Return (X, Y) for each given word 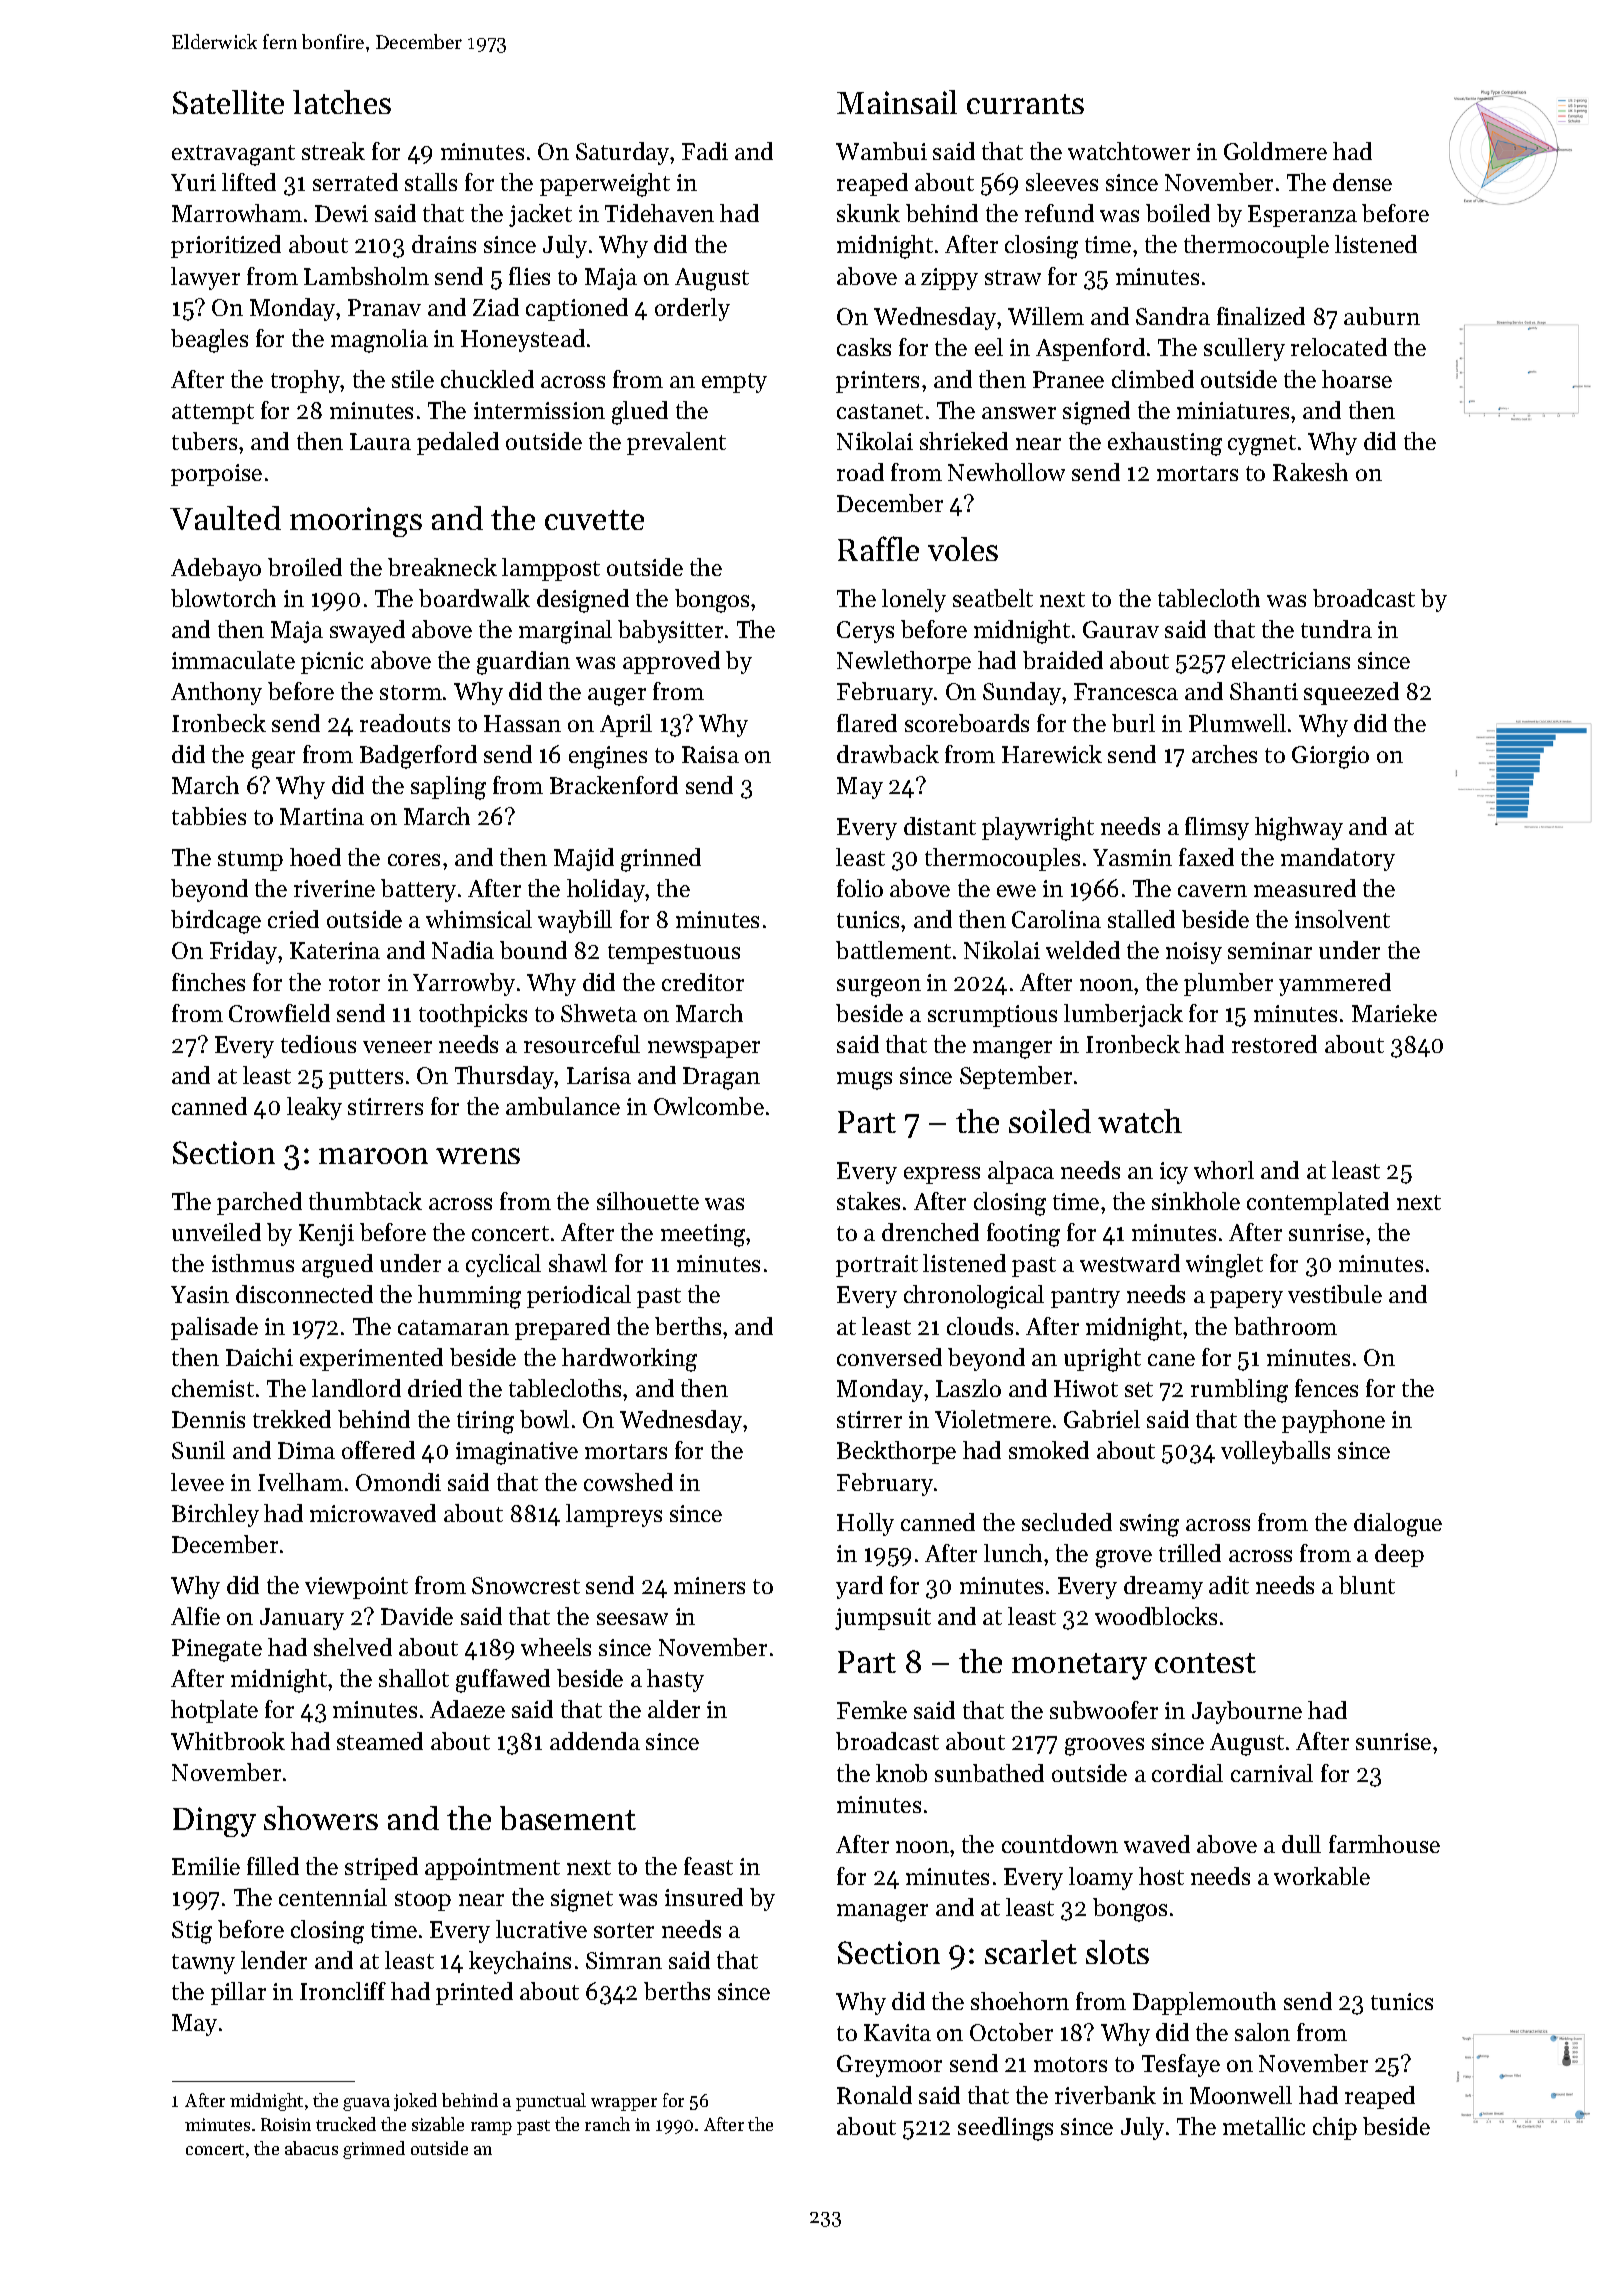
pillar (238, 1993)
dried (435, 1388)
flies (529, 276)
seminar (1270, 950)
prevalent (676, 443)
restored (1274, 1044)
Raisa (710, 754)
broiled (305, 567)
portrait (877, 1266)
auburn (1382, 316)
